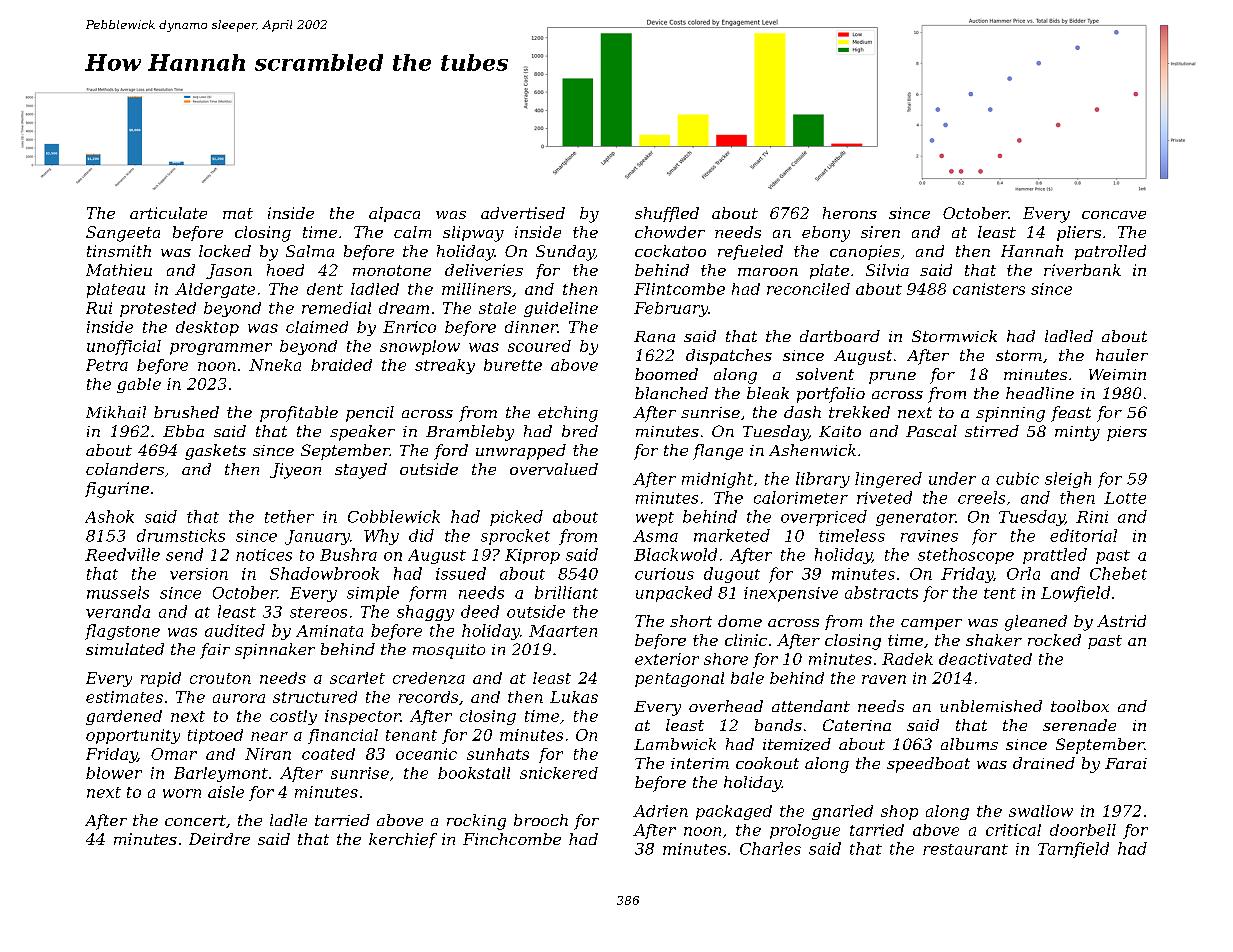 This screenshot has height=952, width=1233. What do you see at coordinates (823, 480) in the screenshot?
I see `library` at bounding box center [823, 480].
